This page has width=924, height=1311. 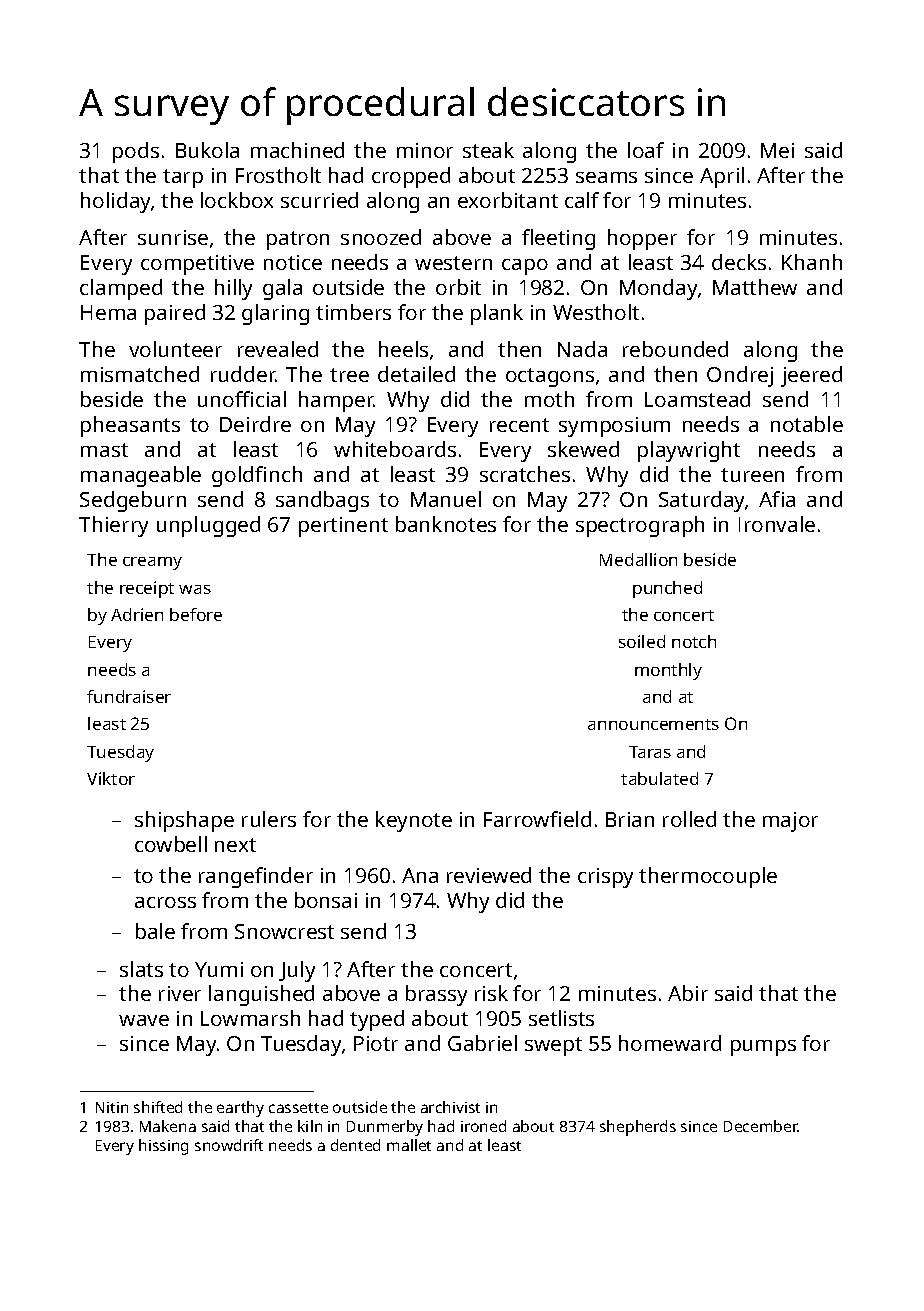 I want to click on Medallion, so click(x=638, y=559).
